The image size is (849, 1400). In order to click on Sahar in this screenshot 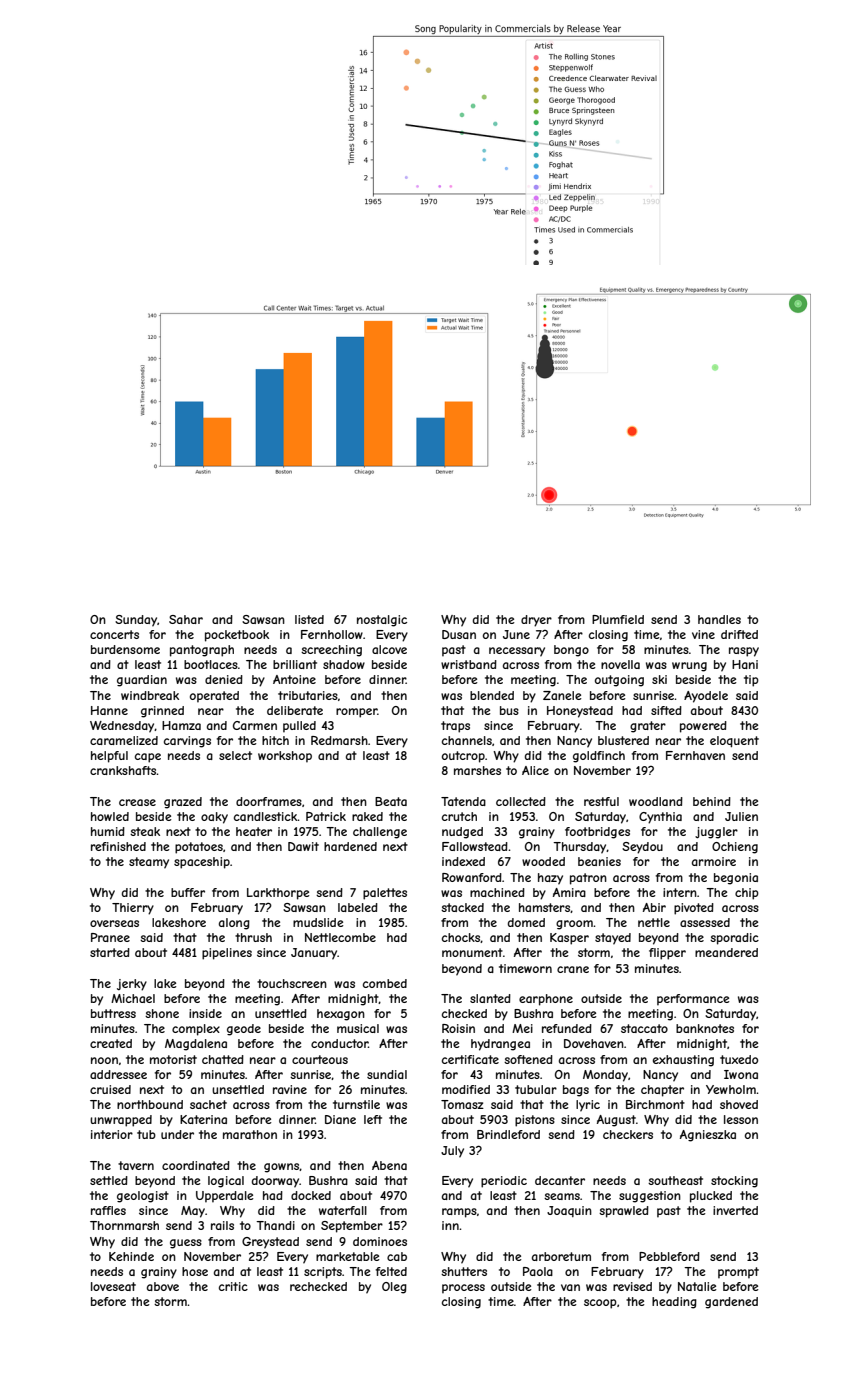, I will do `click(186, 619)`.
